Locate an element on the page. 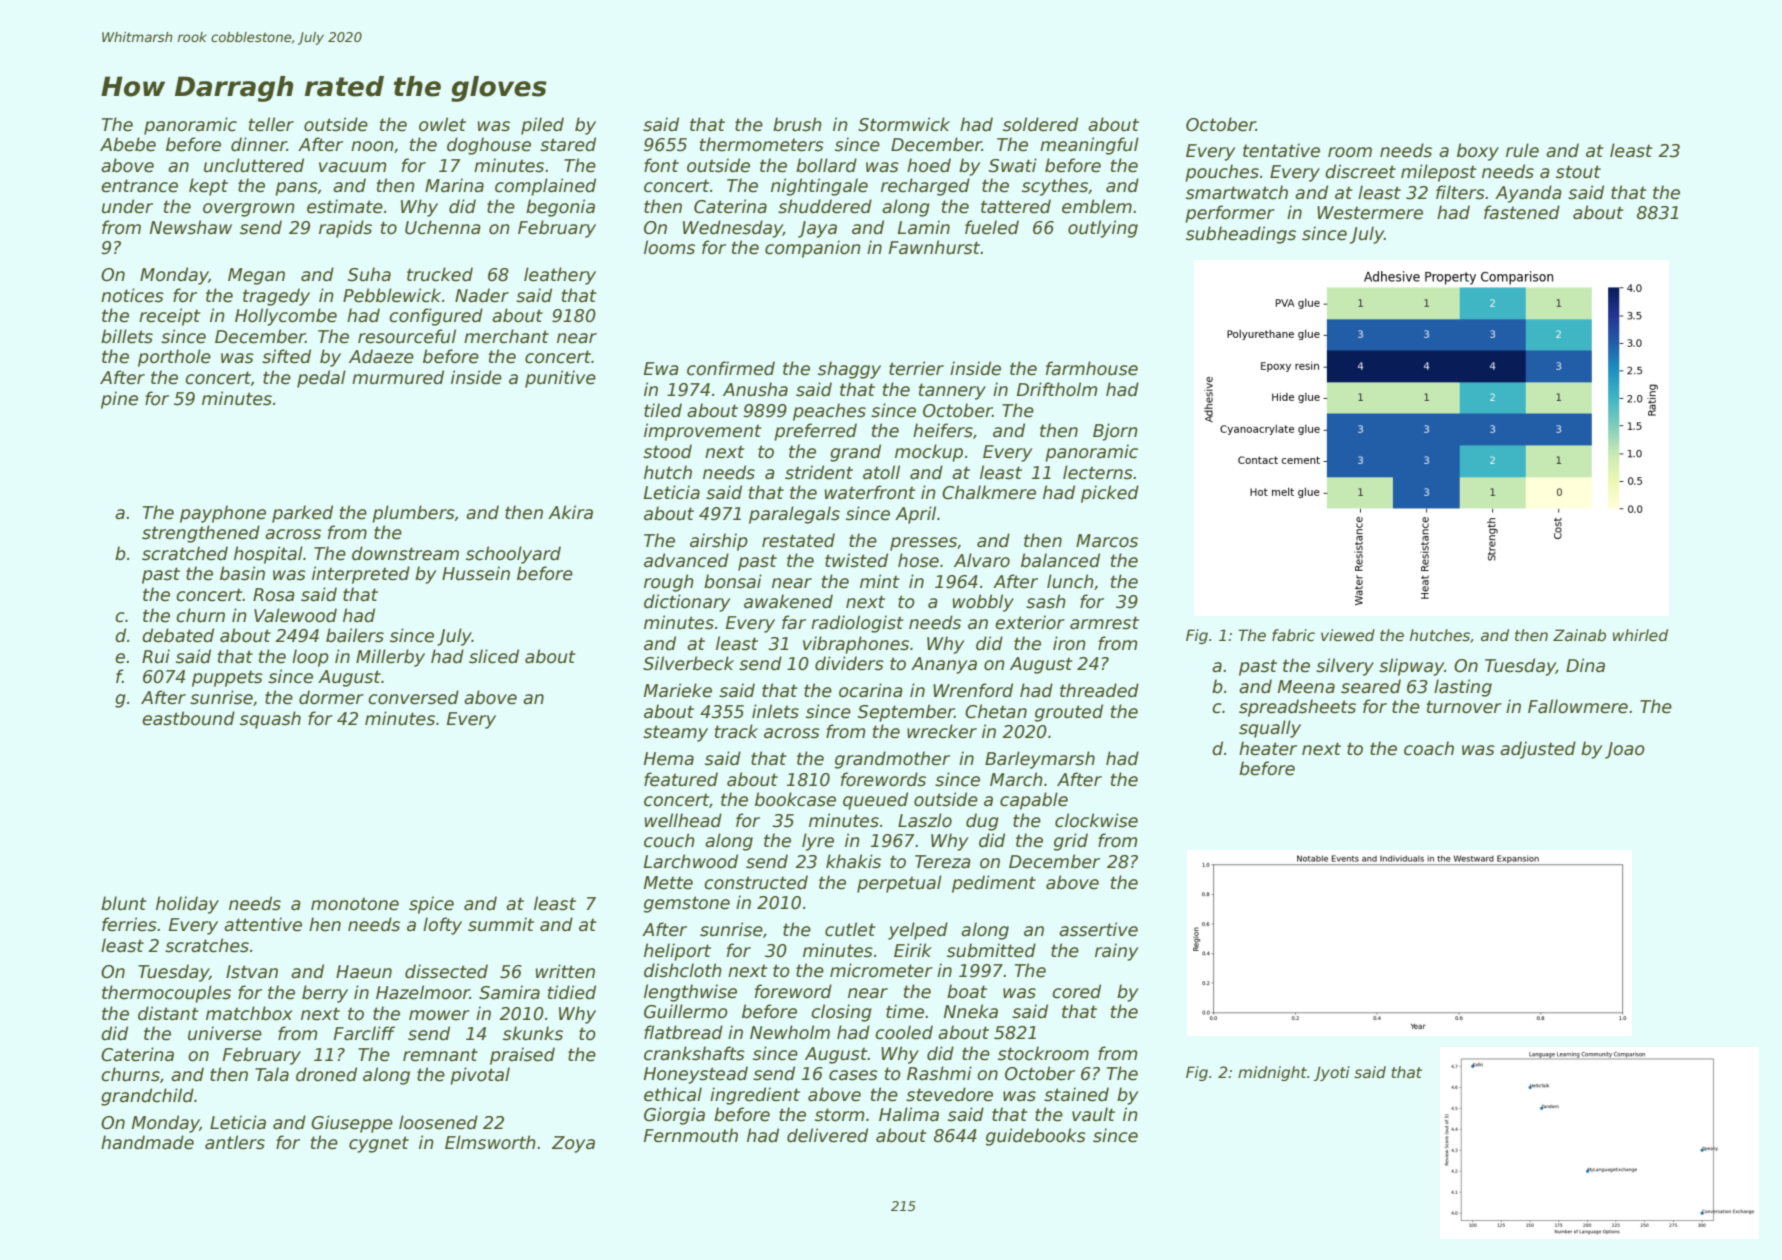 Image resolution: width=1782 pixels, height=1260 pixels. eastbound is located at coordinates (188, 718).
